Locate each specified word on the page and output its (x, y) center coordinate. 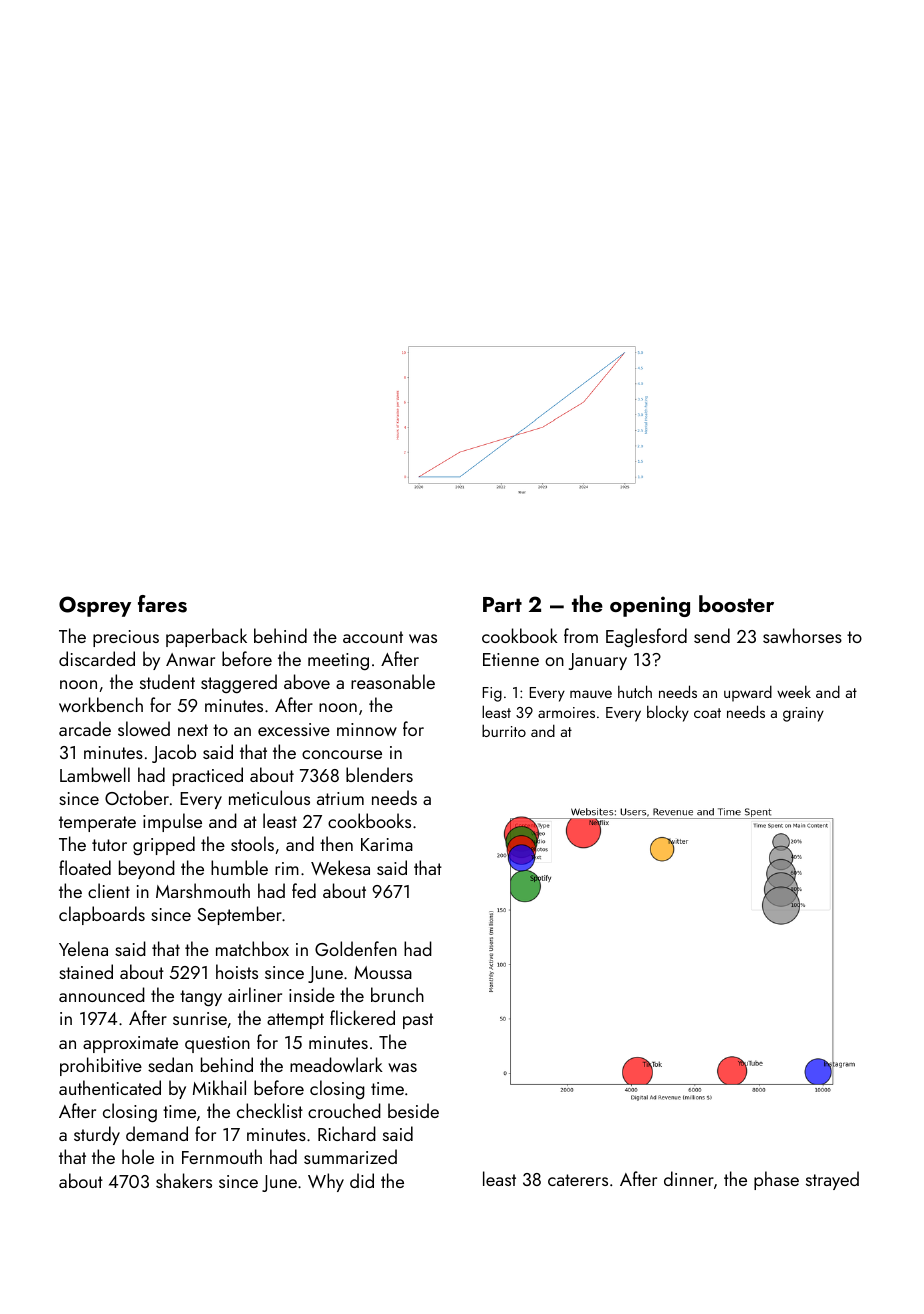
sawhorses (802, 635)
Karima (387, 844)
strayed (832, 1180)
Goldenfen (356, 948)
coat (707, 713)
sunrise (200, 1018)
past (418, 1021)
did (362, 1180)
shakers (184, 1180)
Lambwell (95, 774)
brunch (397, 994)
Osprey (95, 606)
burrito (504, 730)
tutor (109, 845)
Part (502, 604)
